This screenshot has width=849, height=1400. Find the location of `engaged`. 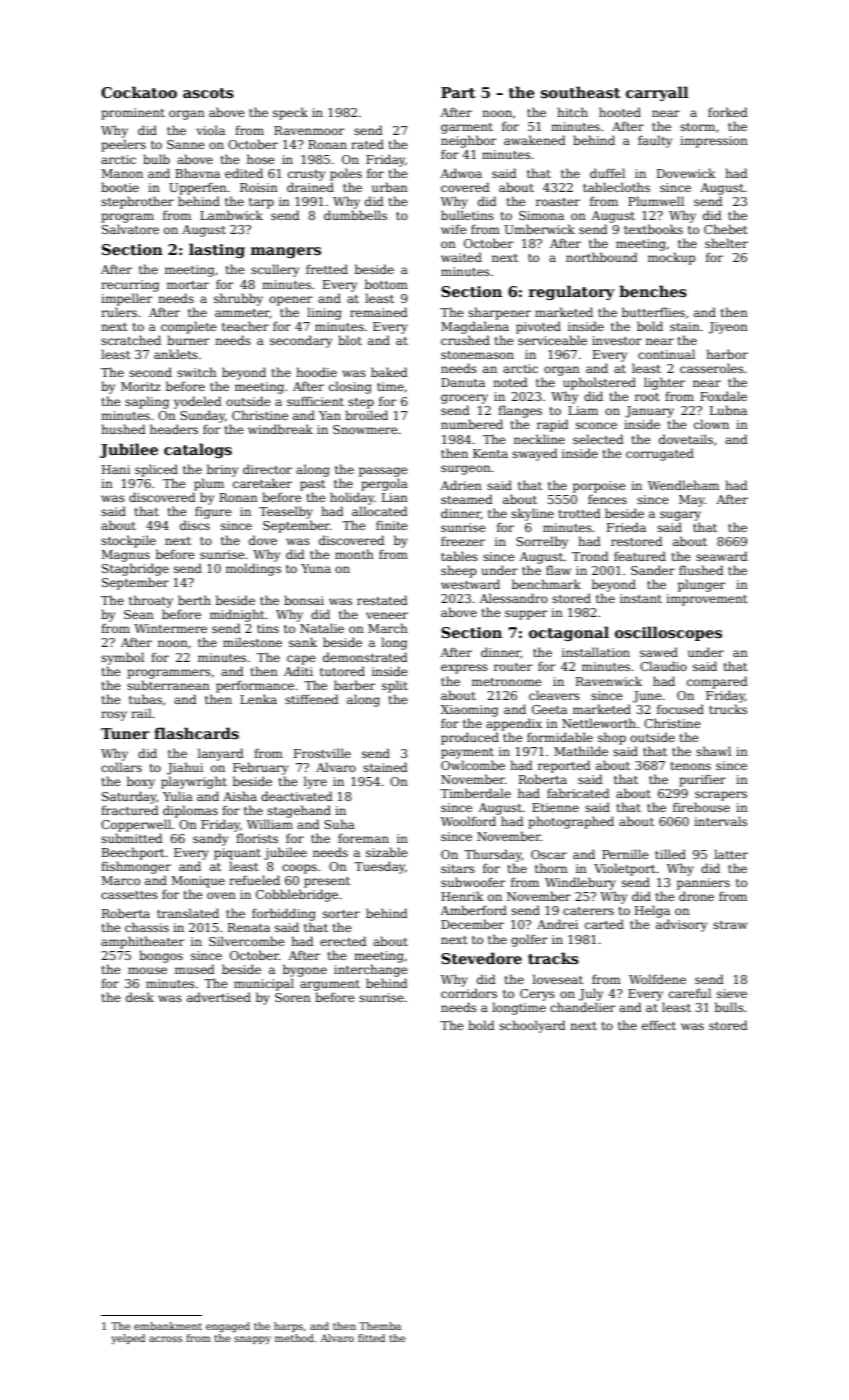

engaged is located at coordinates (228, 1327).
